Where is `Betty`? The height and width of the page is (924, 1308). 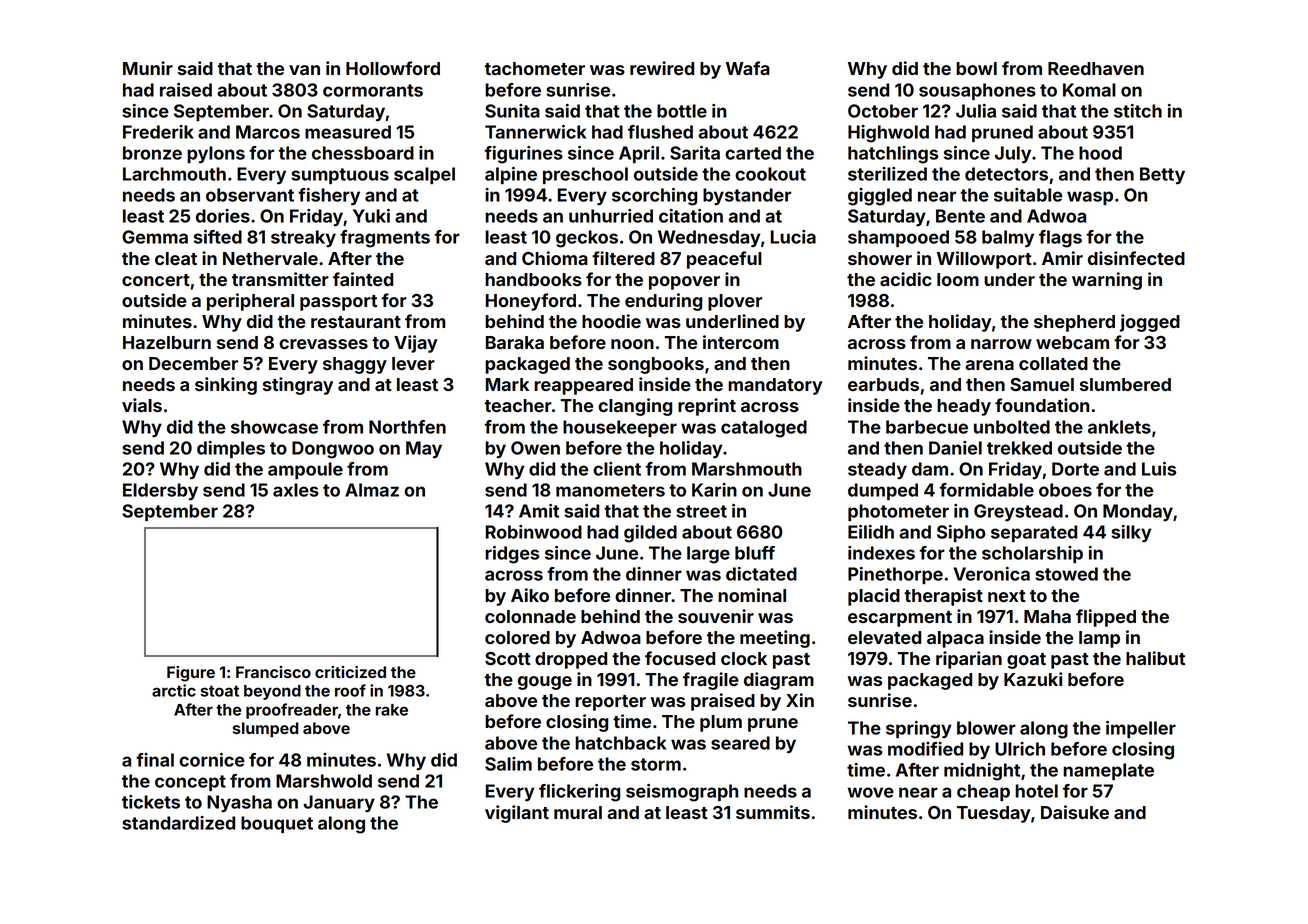
Betty is located at coordinates (1162, 176).
